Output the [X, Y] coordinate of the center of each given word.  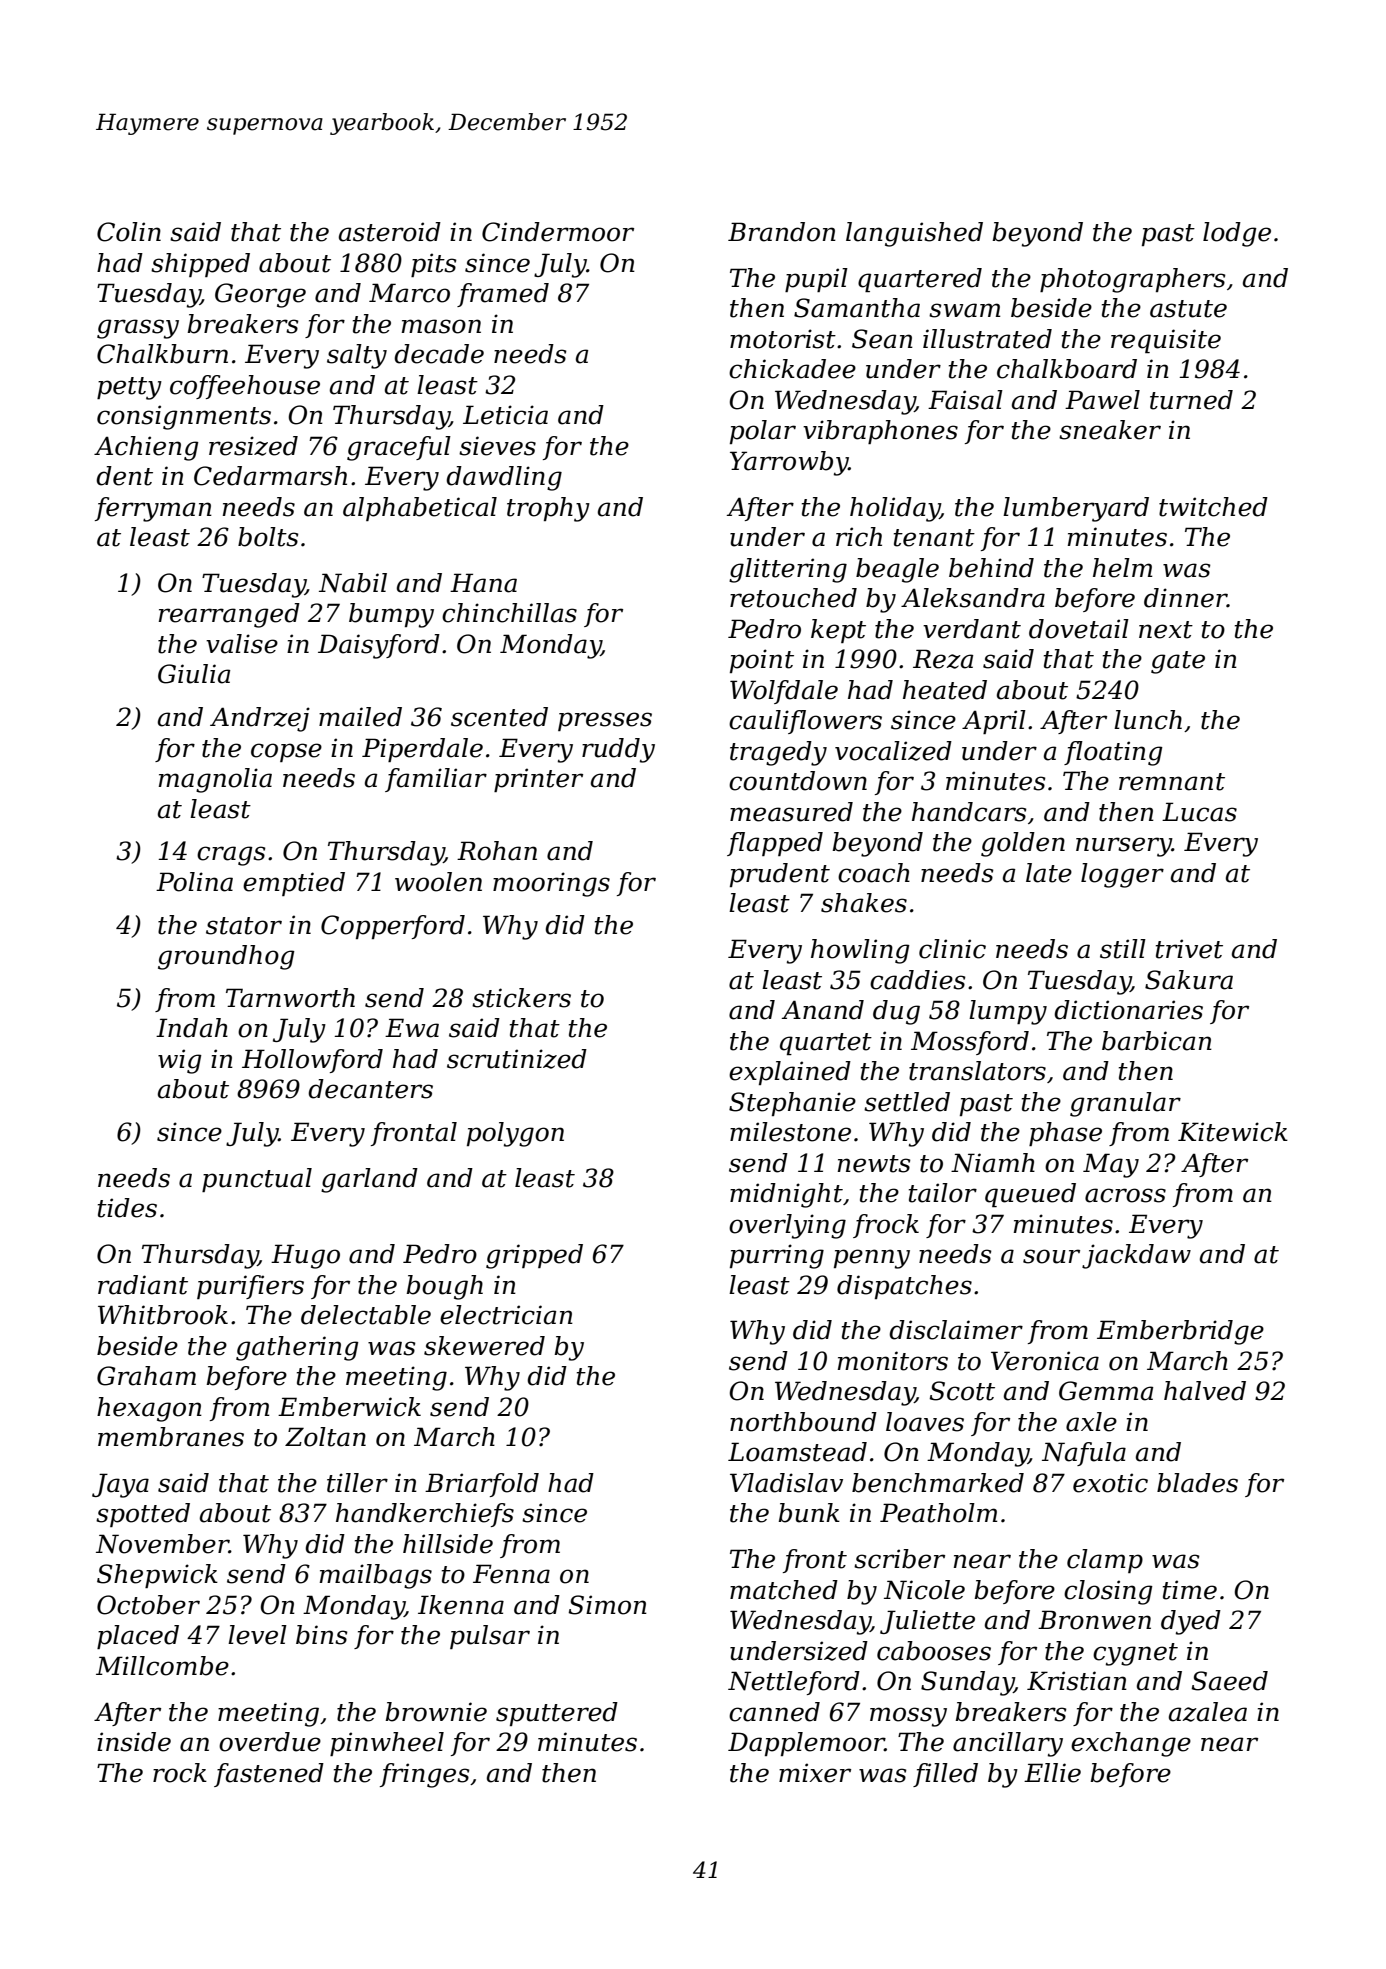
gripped [534, 1256]
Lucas [1199, 812]
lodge [1237, 234]
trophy [548, 509]
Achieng [146, 448]
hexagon [149, 1409]
